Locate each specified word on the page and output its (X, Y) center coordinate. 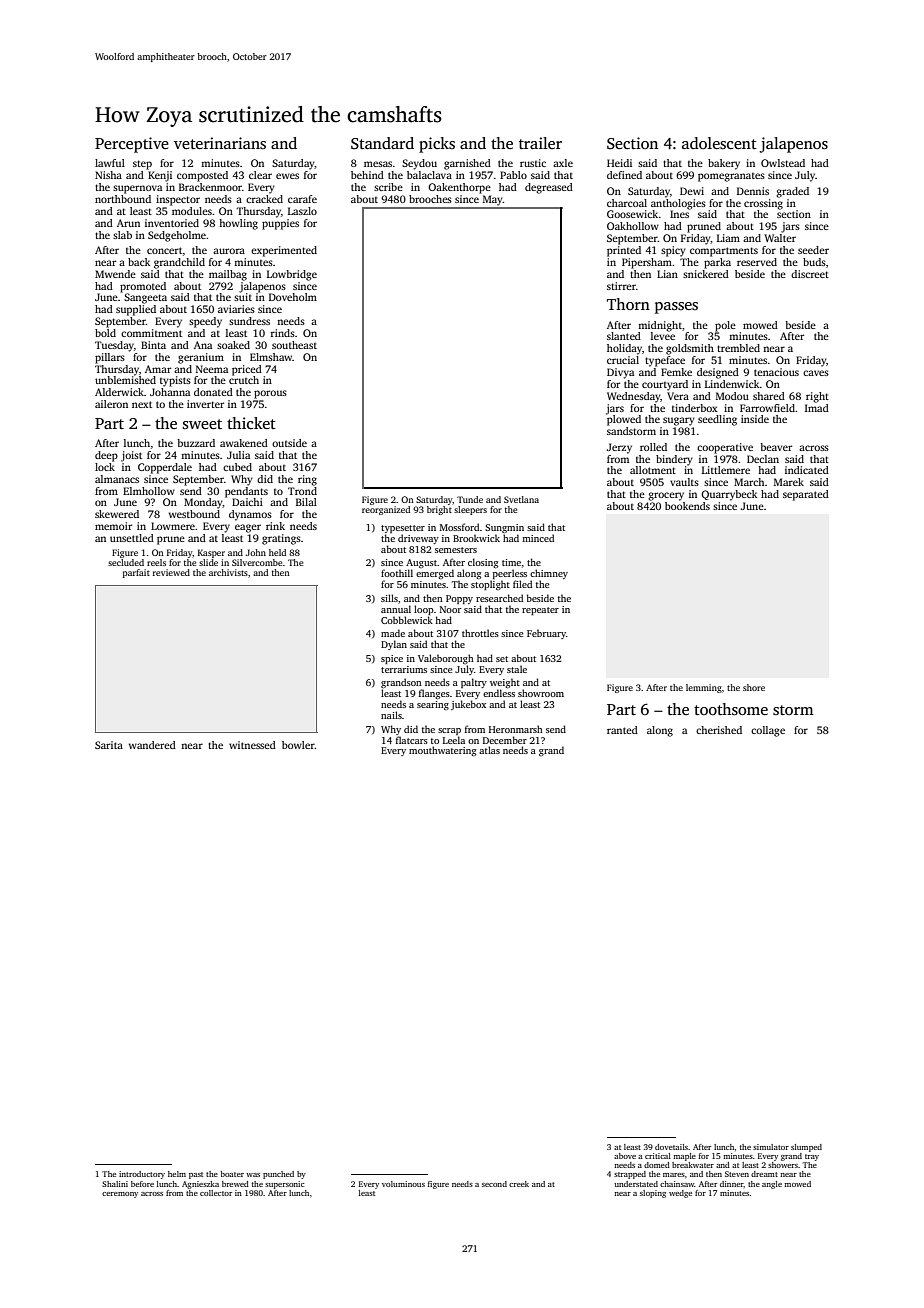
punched (278, 1175)
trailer (540, 143)
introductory (142, 1175)
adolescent (719, 143)
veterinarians (220, 143)
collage (768, 731)
